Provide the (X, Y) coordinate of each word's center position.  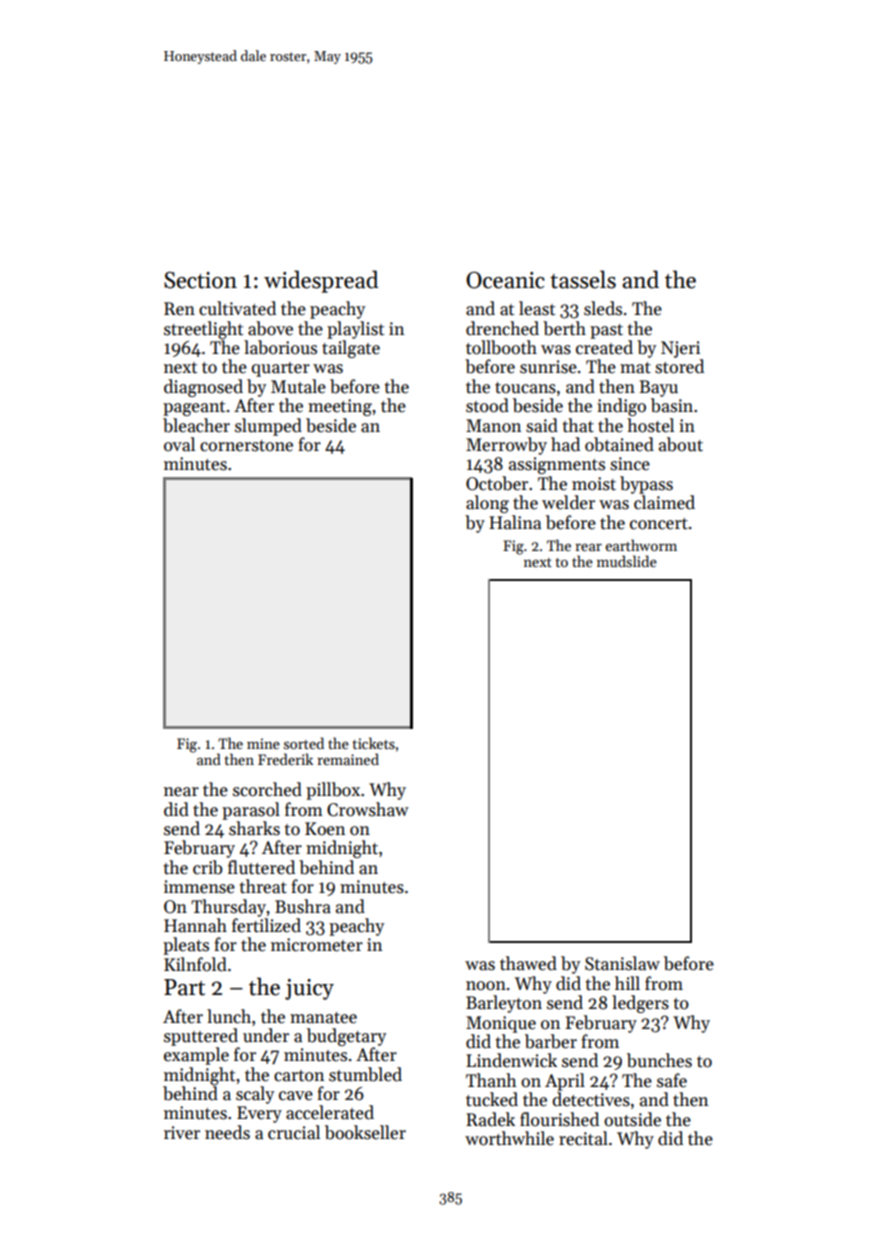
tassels (583, 279)
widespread (321, 281)
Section (200, 280)
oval (179, 444)
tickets (373, 743)
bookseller (365, 1132)
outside (632, 1119)
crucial (294, 1132)
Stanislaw (622, 963)
